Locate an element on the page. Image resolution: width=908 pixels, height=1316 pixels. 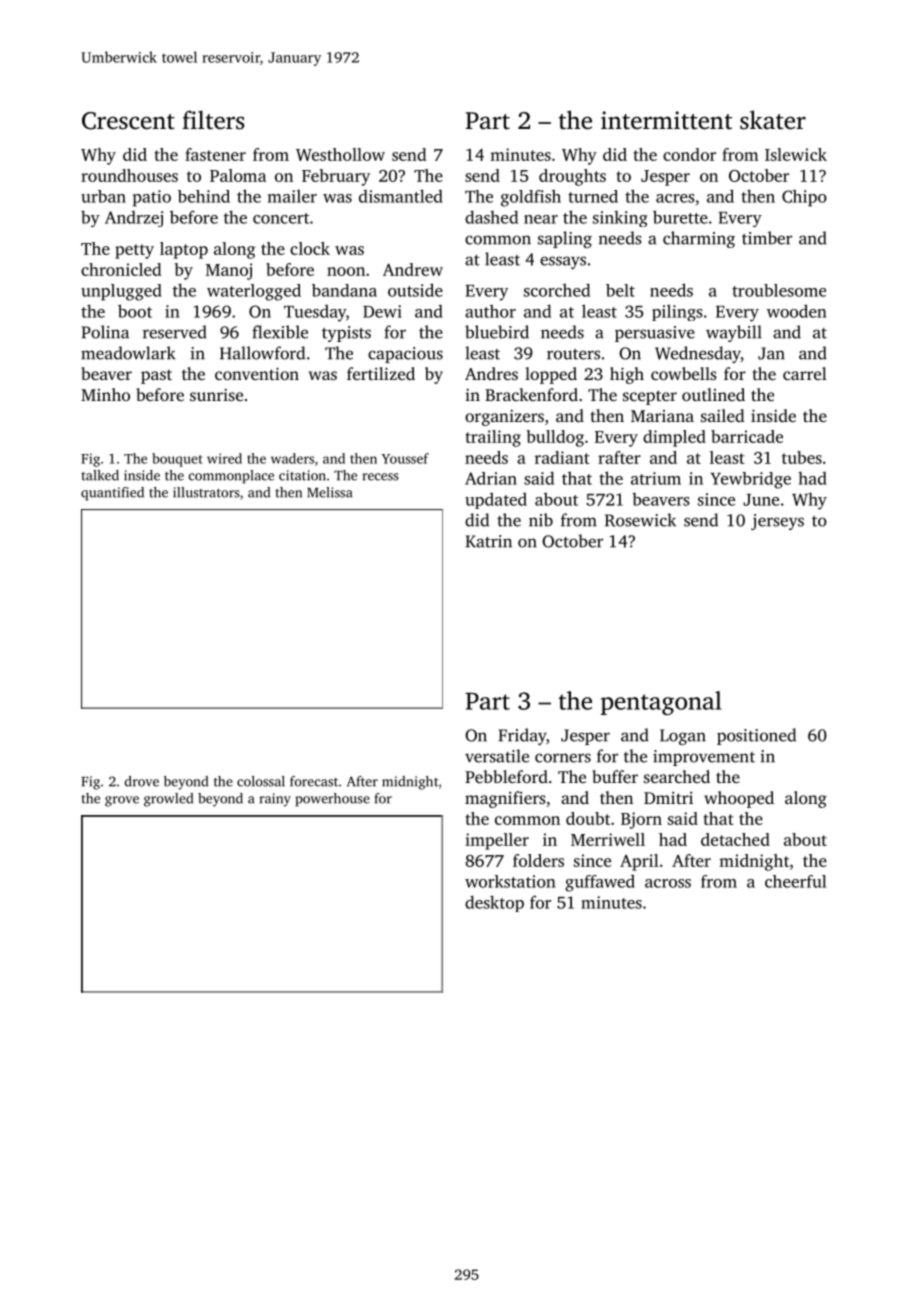
Westhollow is located at coordinates (340, 154).
